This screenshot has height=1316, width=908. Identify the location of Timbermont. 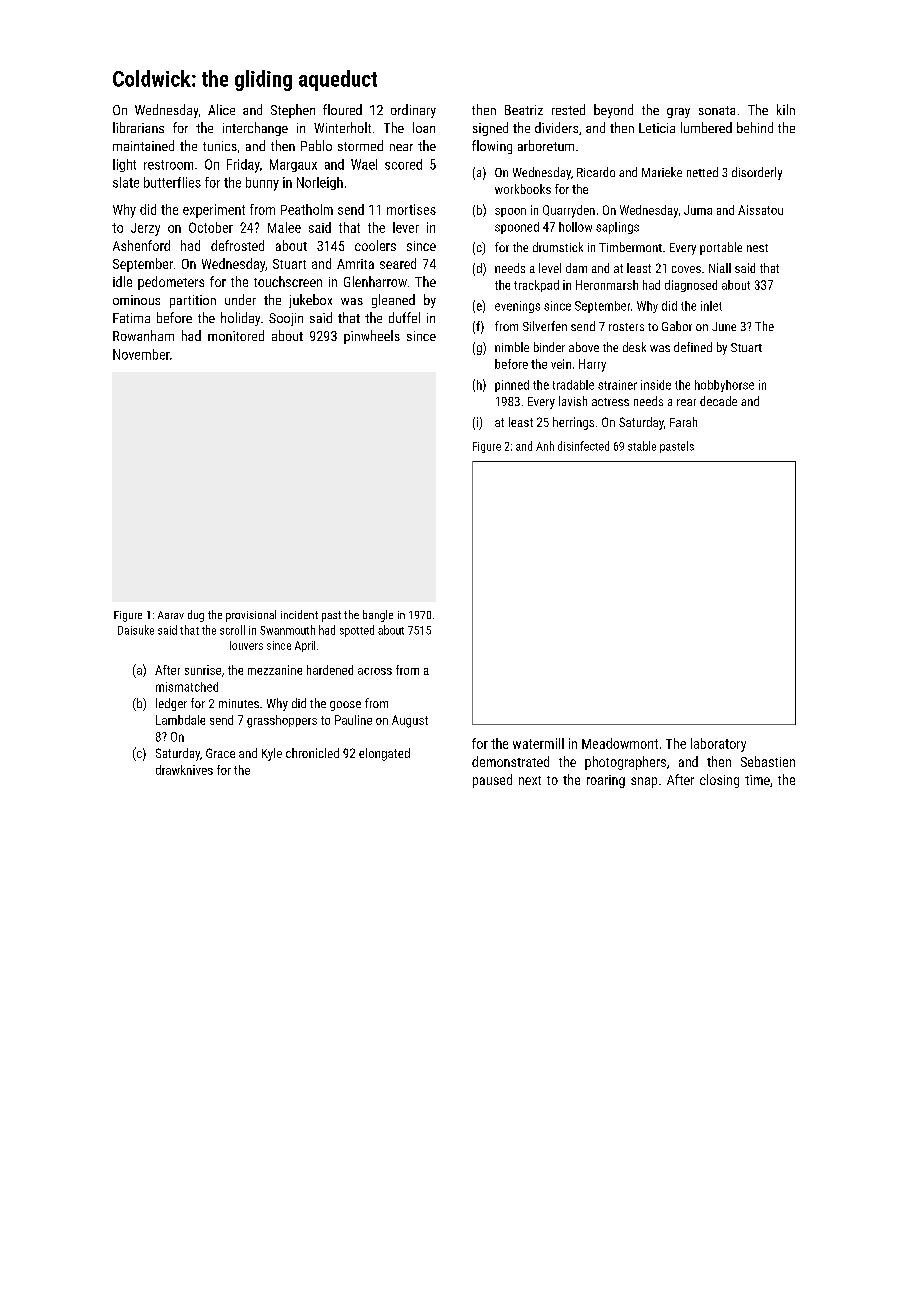
(630, 247).
